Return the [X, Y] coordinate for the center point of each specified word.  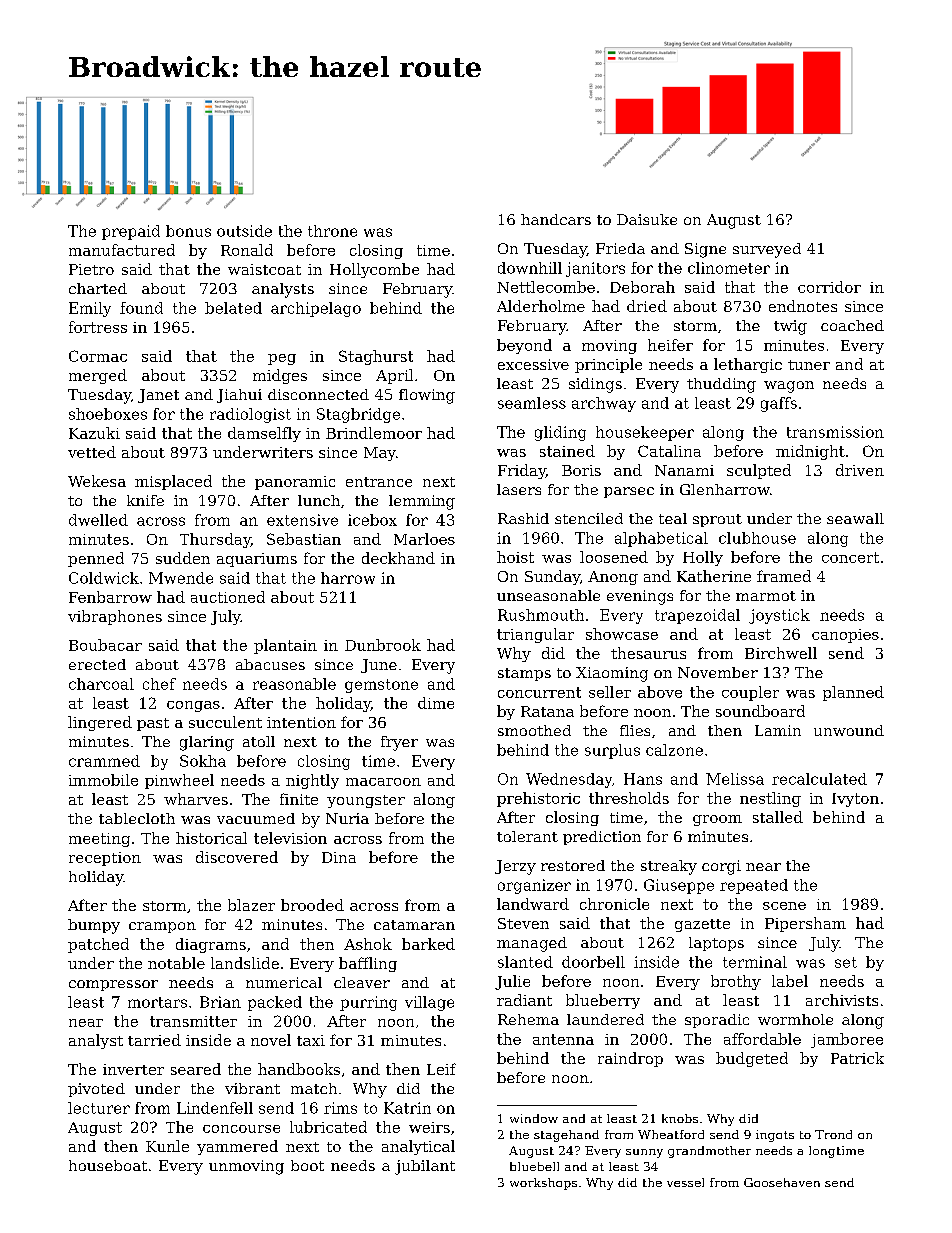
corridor [829, 287]
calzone [674, 750]
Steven [523, 923]
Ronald [247, 250]
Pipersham [805, 924]
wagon [789, 387]
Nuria [347, 818]
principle [608, 365]
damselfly [264, 434]
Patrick [857, 1058]
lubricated [328, 1127]
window [534, 1118]
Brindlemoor [374, 433]
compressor [113, 985]
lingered [100, 723]
